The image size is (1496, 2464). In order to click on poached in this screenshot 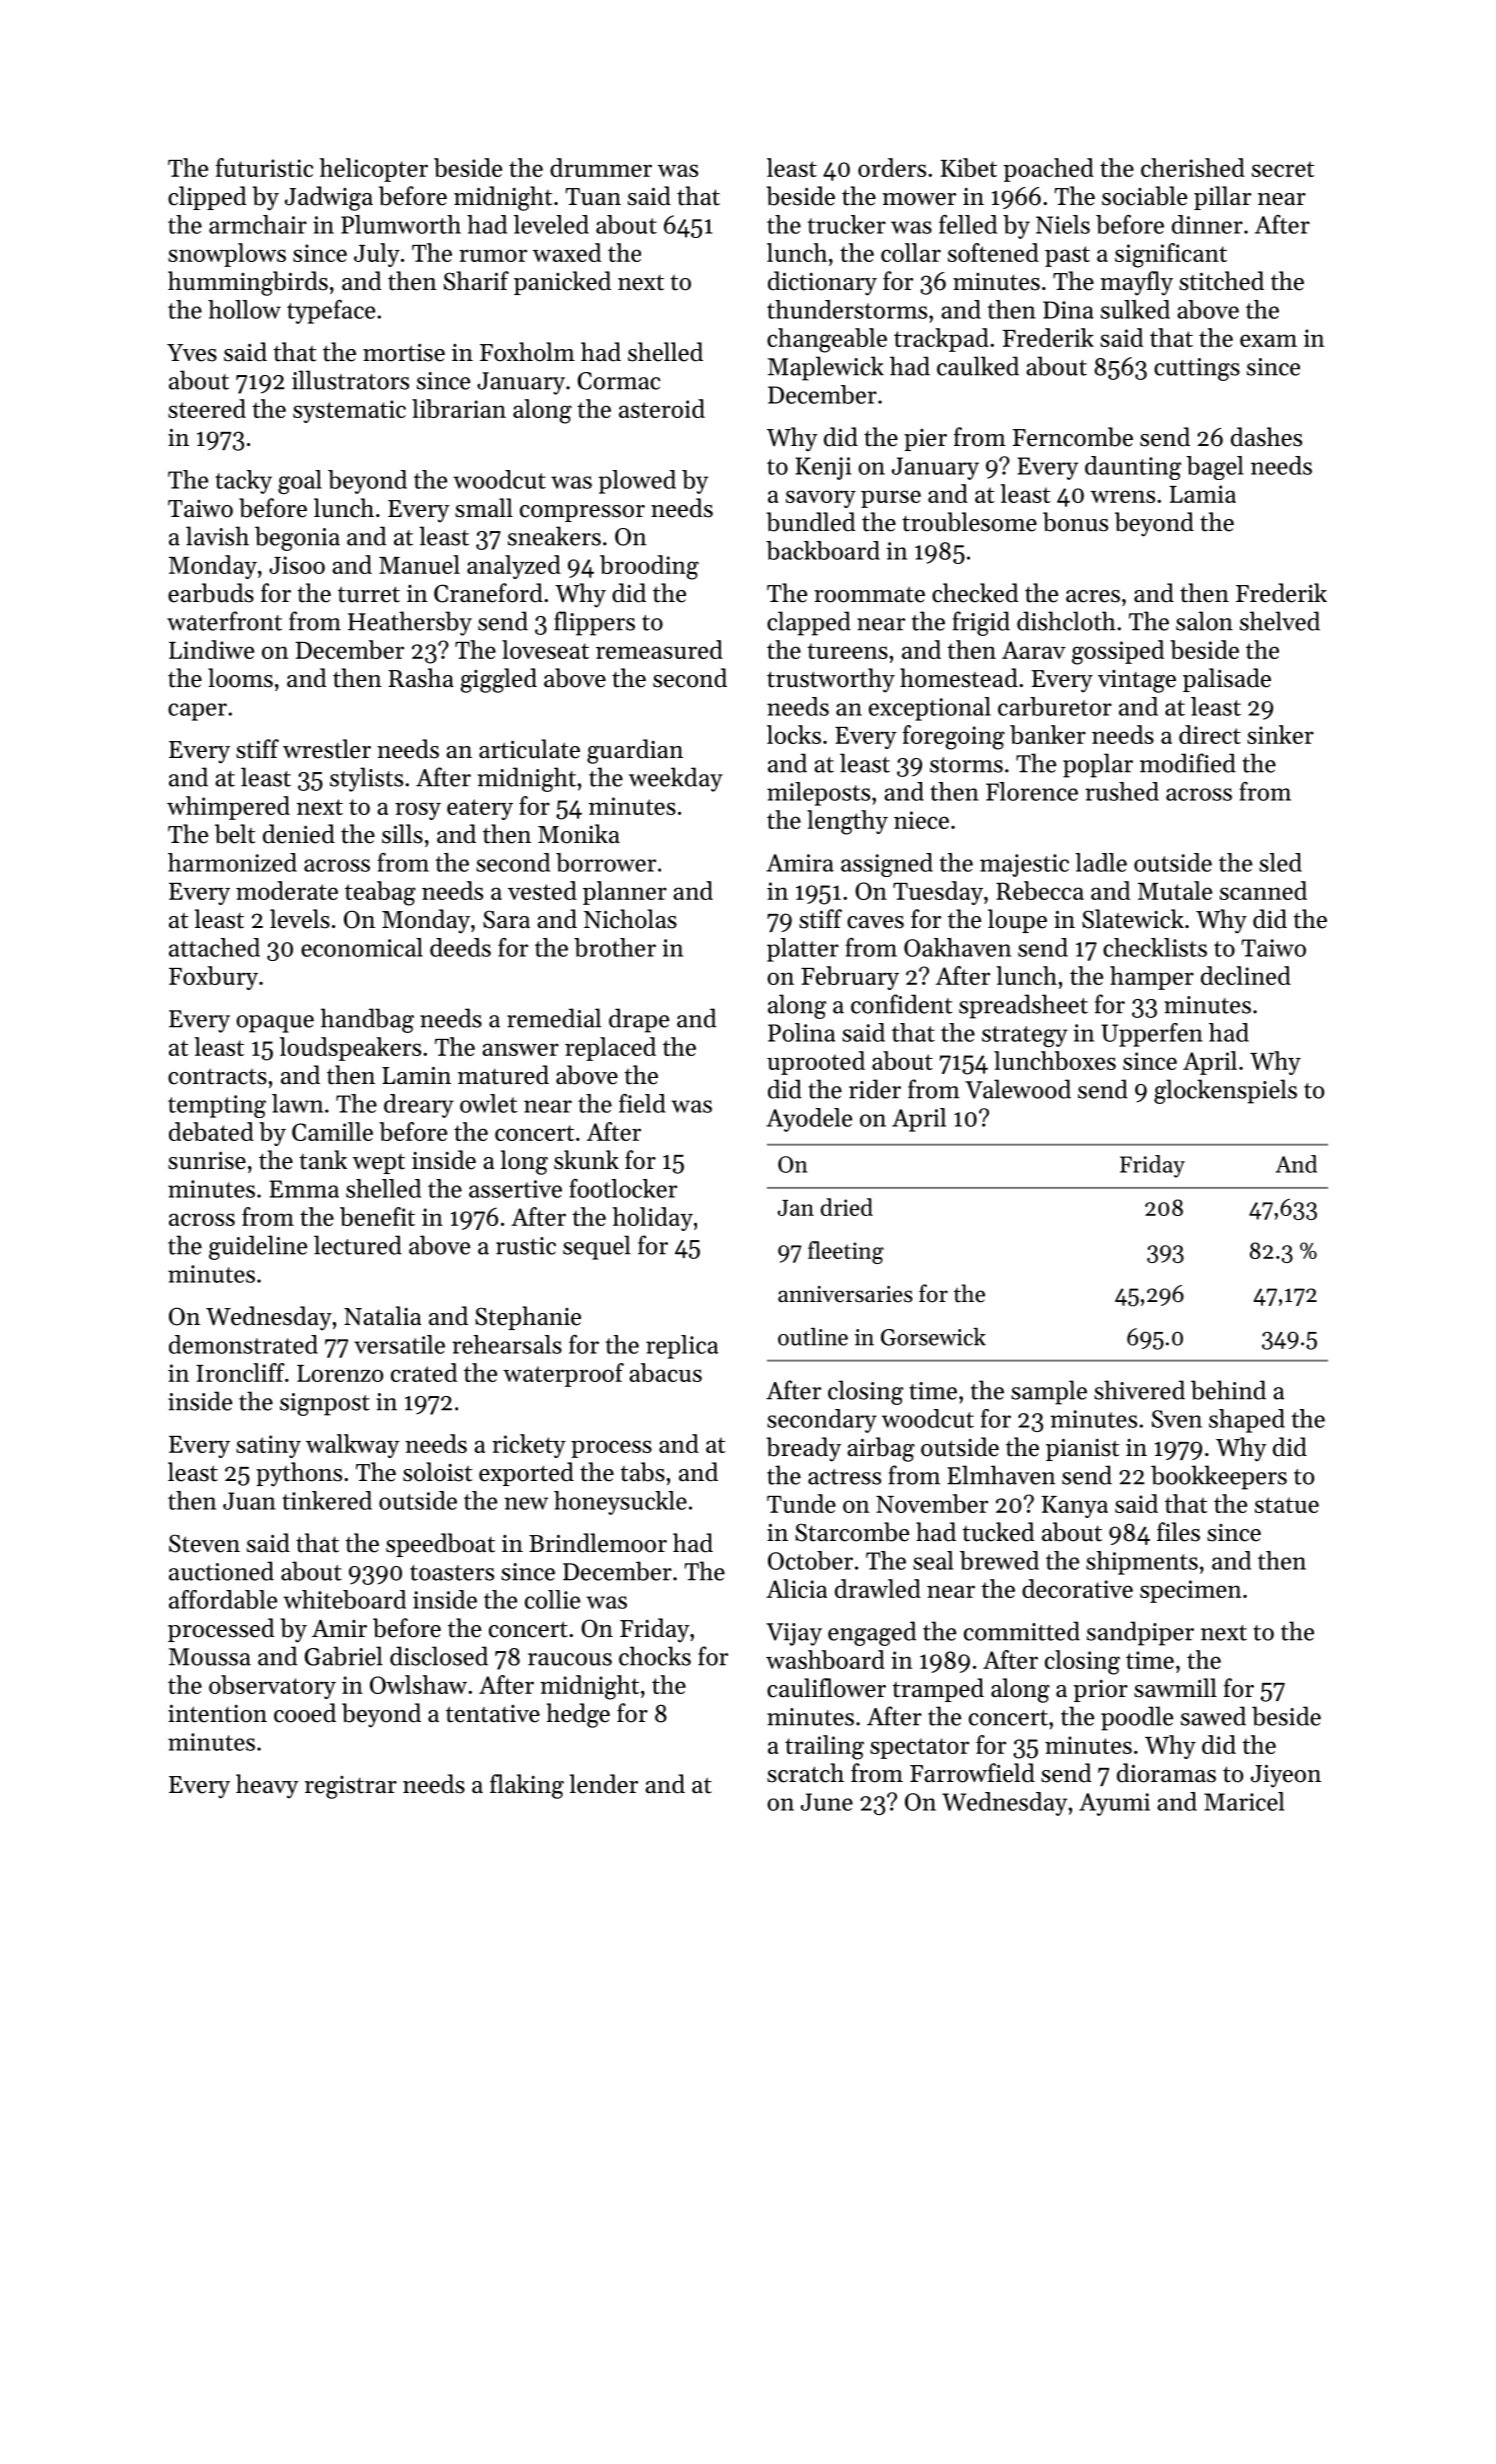, I will do `click(1048, 170)`.
